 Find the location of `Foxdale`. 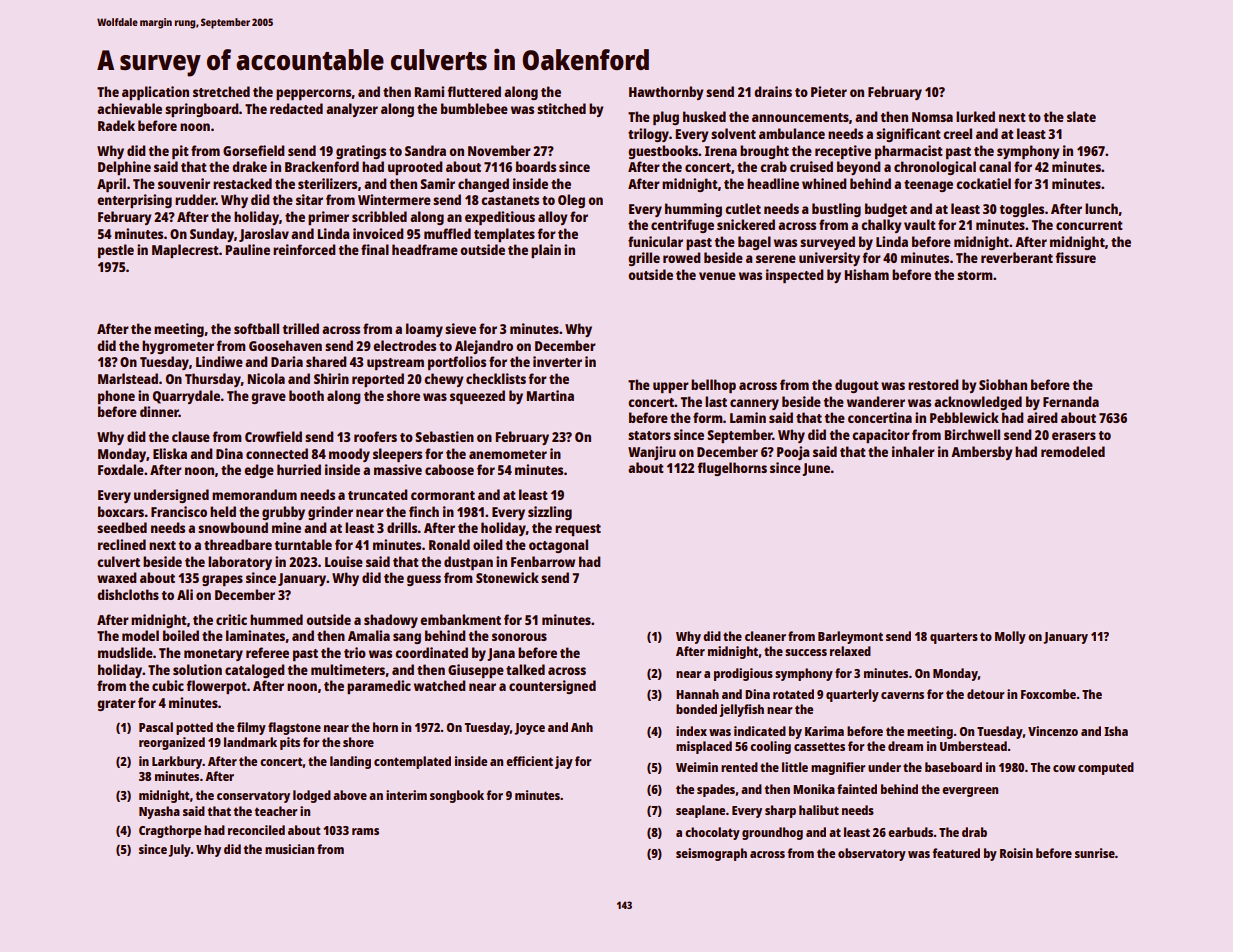

Foxdale is located at coordinates (121, 469).
